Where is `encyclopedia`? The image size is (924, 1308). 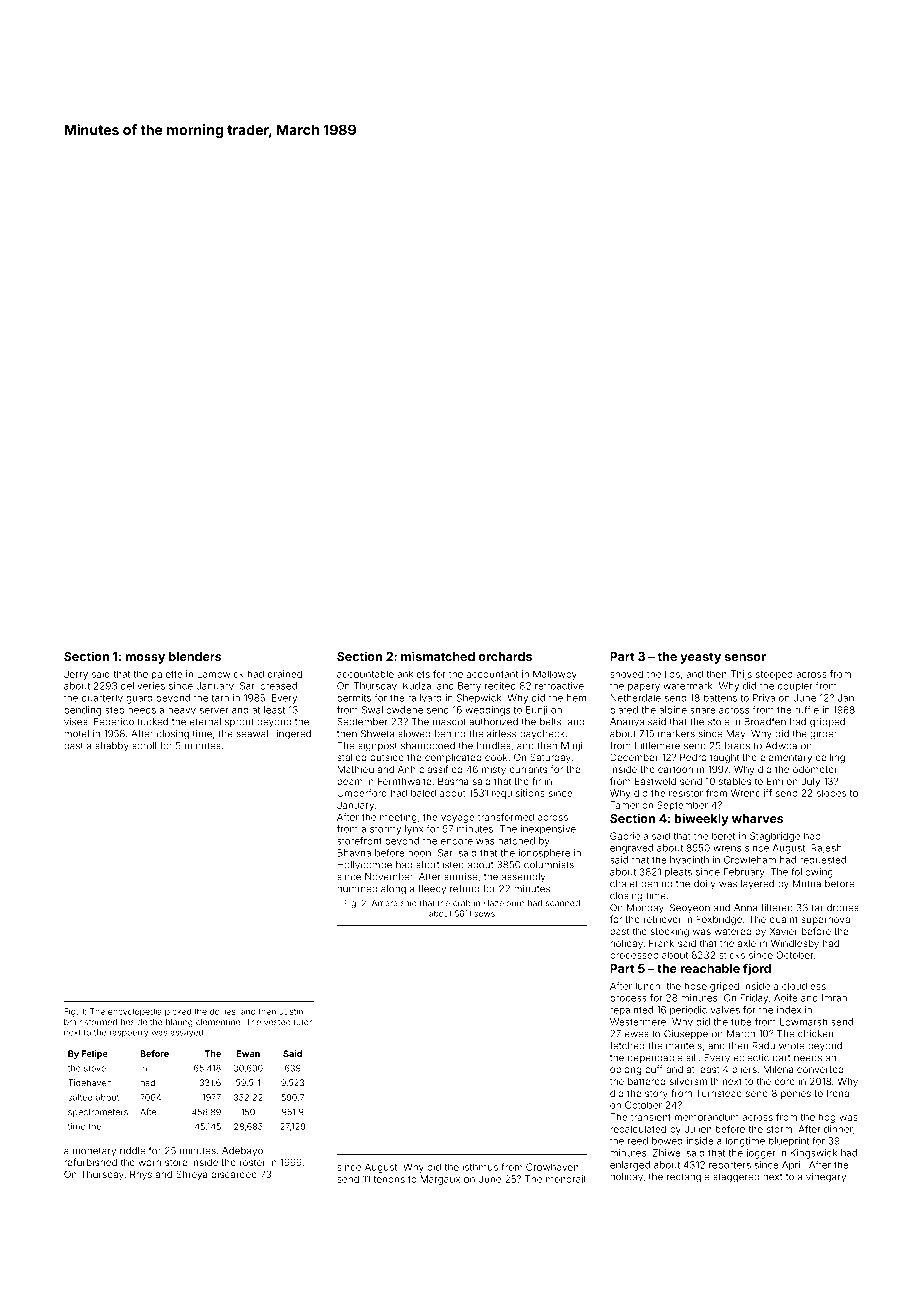
encyclopedia is located at coordinates (135, 1012).
